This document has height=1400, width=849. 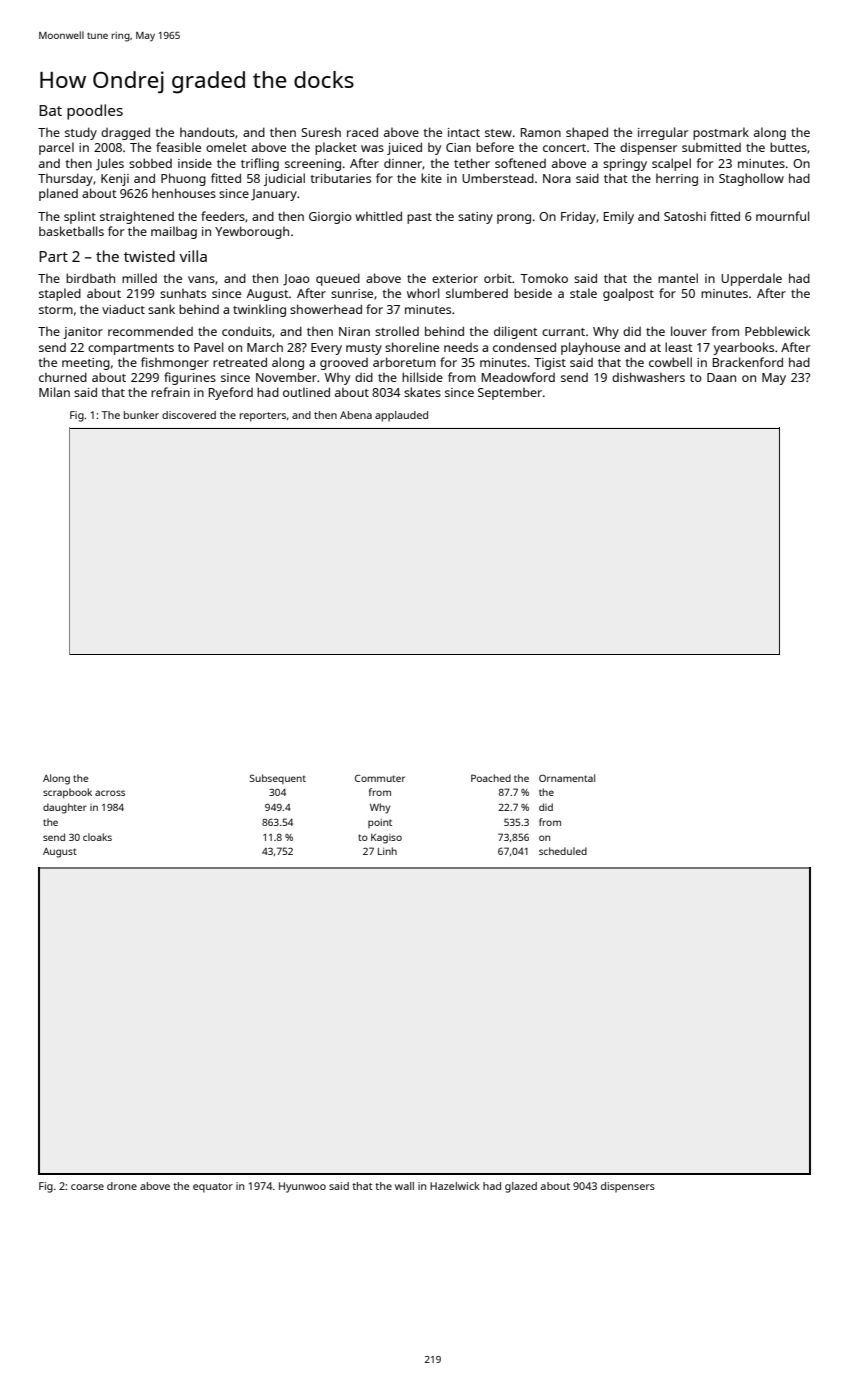 I want to click on scheduled, so click(x=563, y=851).
